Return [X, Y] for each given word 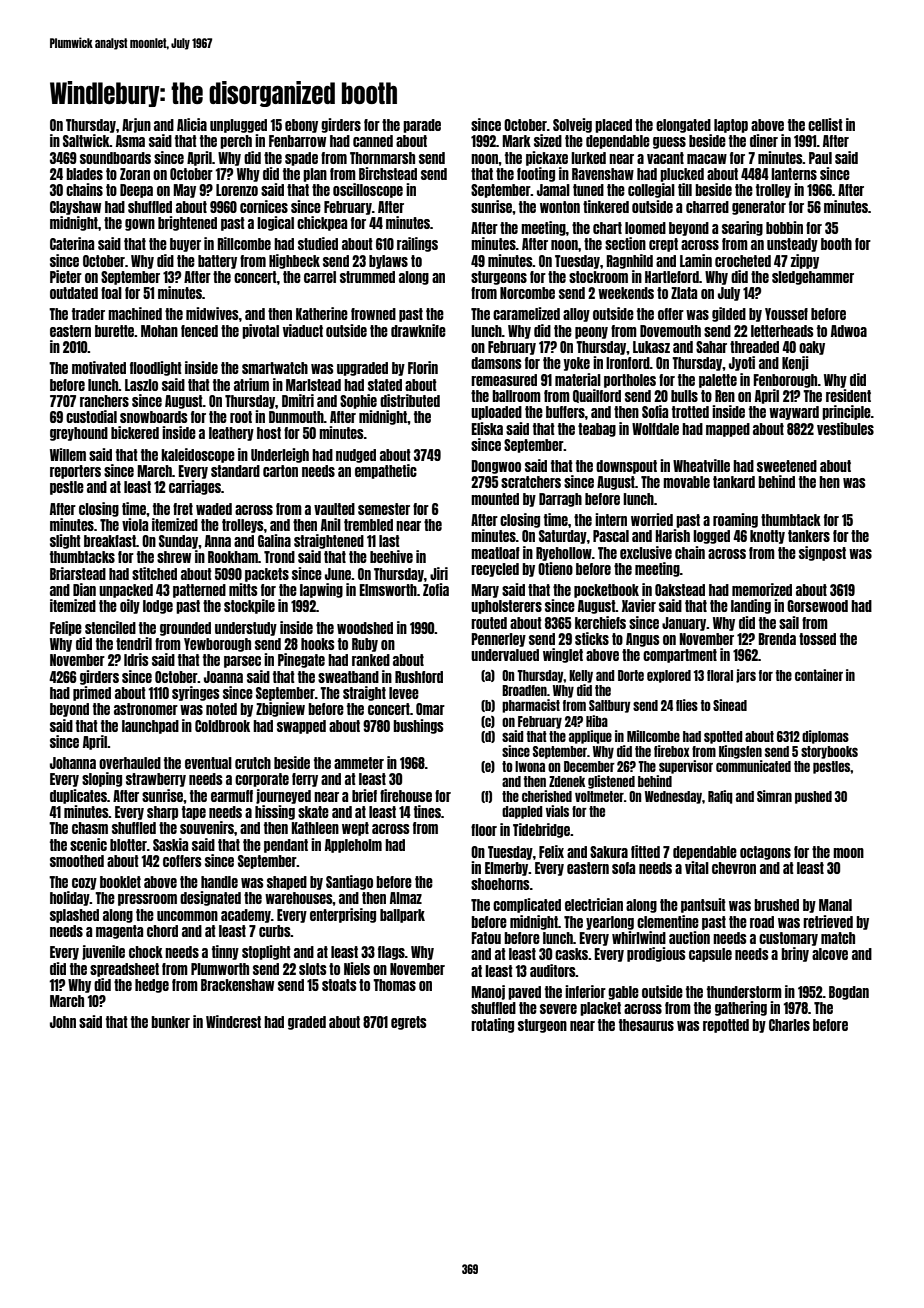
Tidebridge [541, 830]
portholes [630, 381]
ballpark [402, 916]
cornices [264, 206]
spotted [723, 737]
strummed [367, 277]
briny [795, 954]
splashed [74, 916]
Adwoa [849, 331]
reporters [75, 472]
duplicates [78, 796]
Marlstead [313, 385]
